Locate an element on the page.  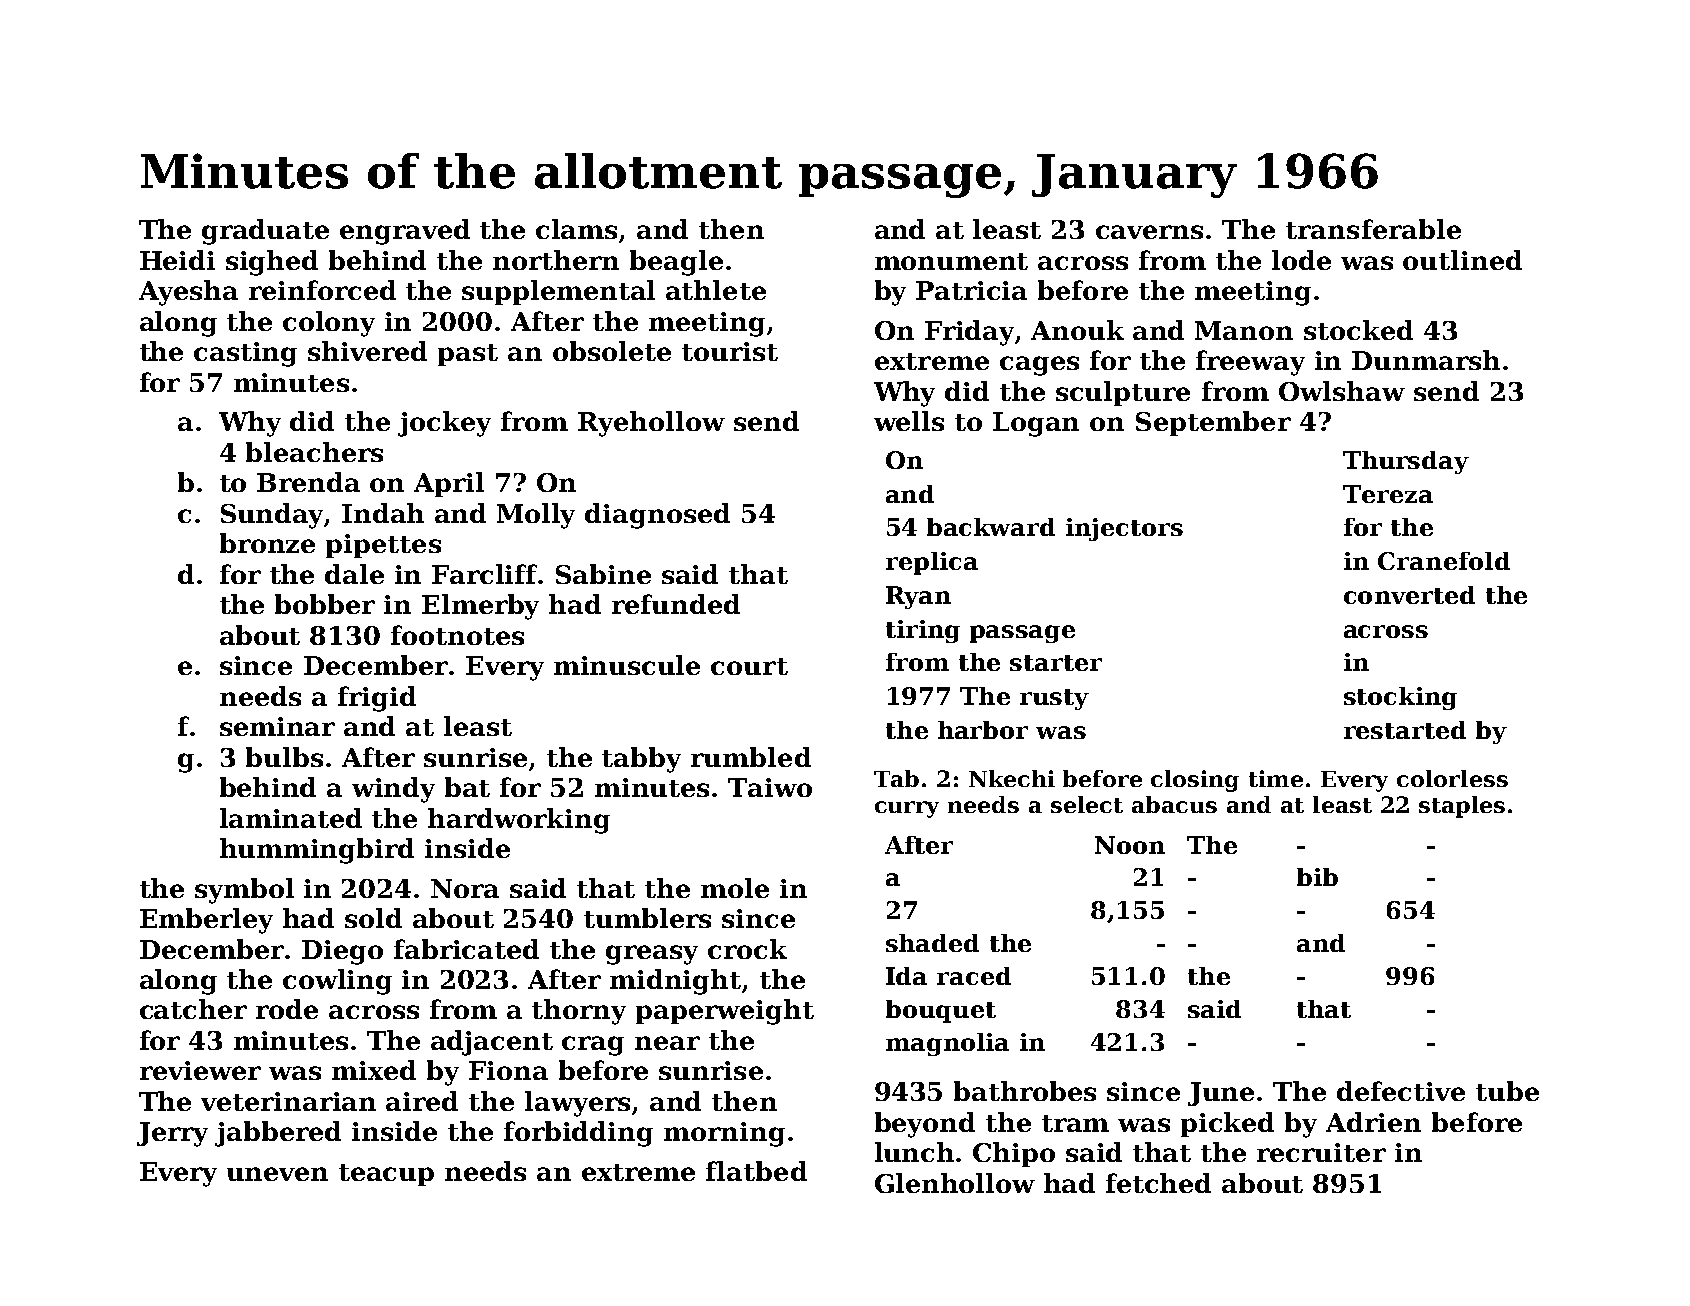
tube is located at coordinates (1507, 1091).
